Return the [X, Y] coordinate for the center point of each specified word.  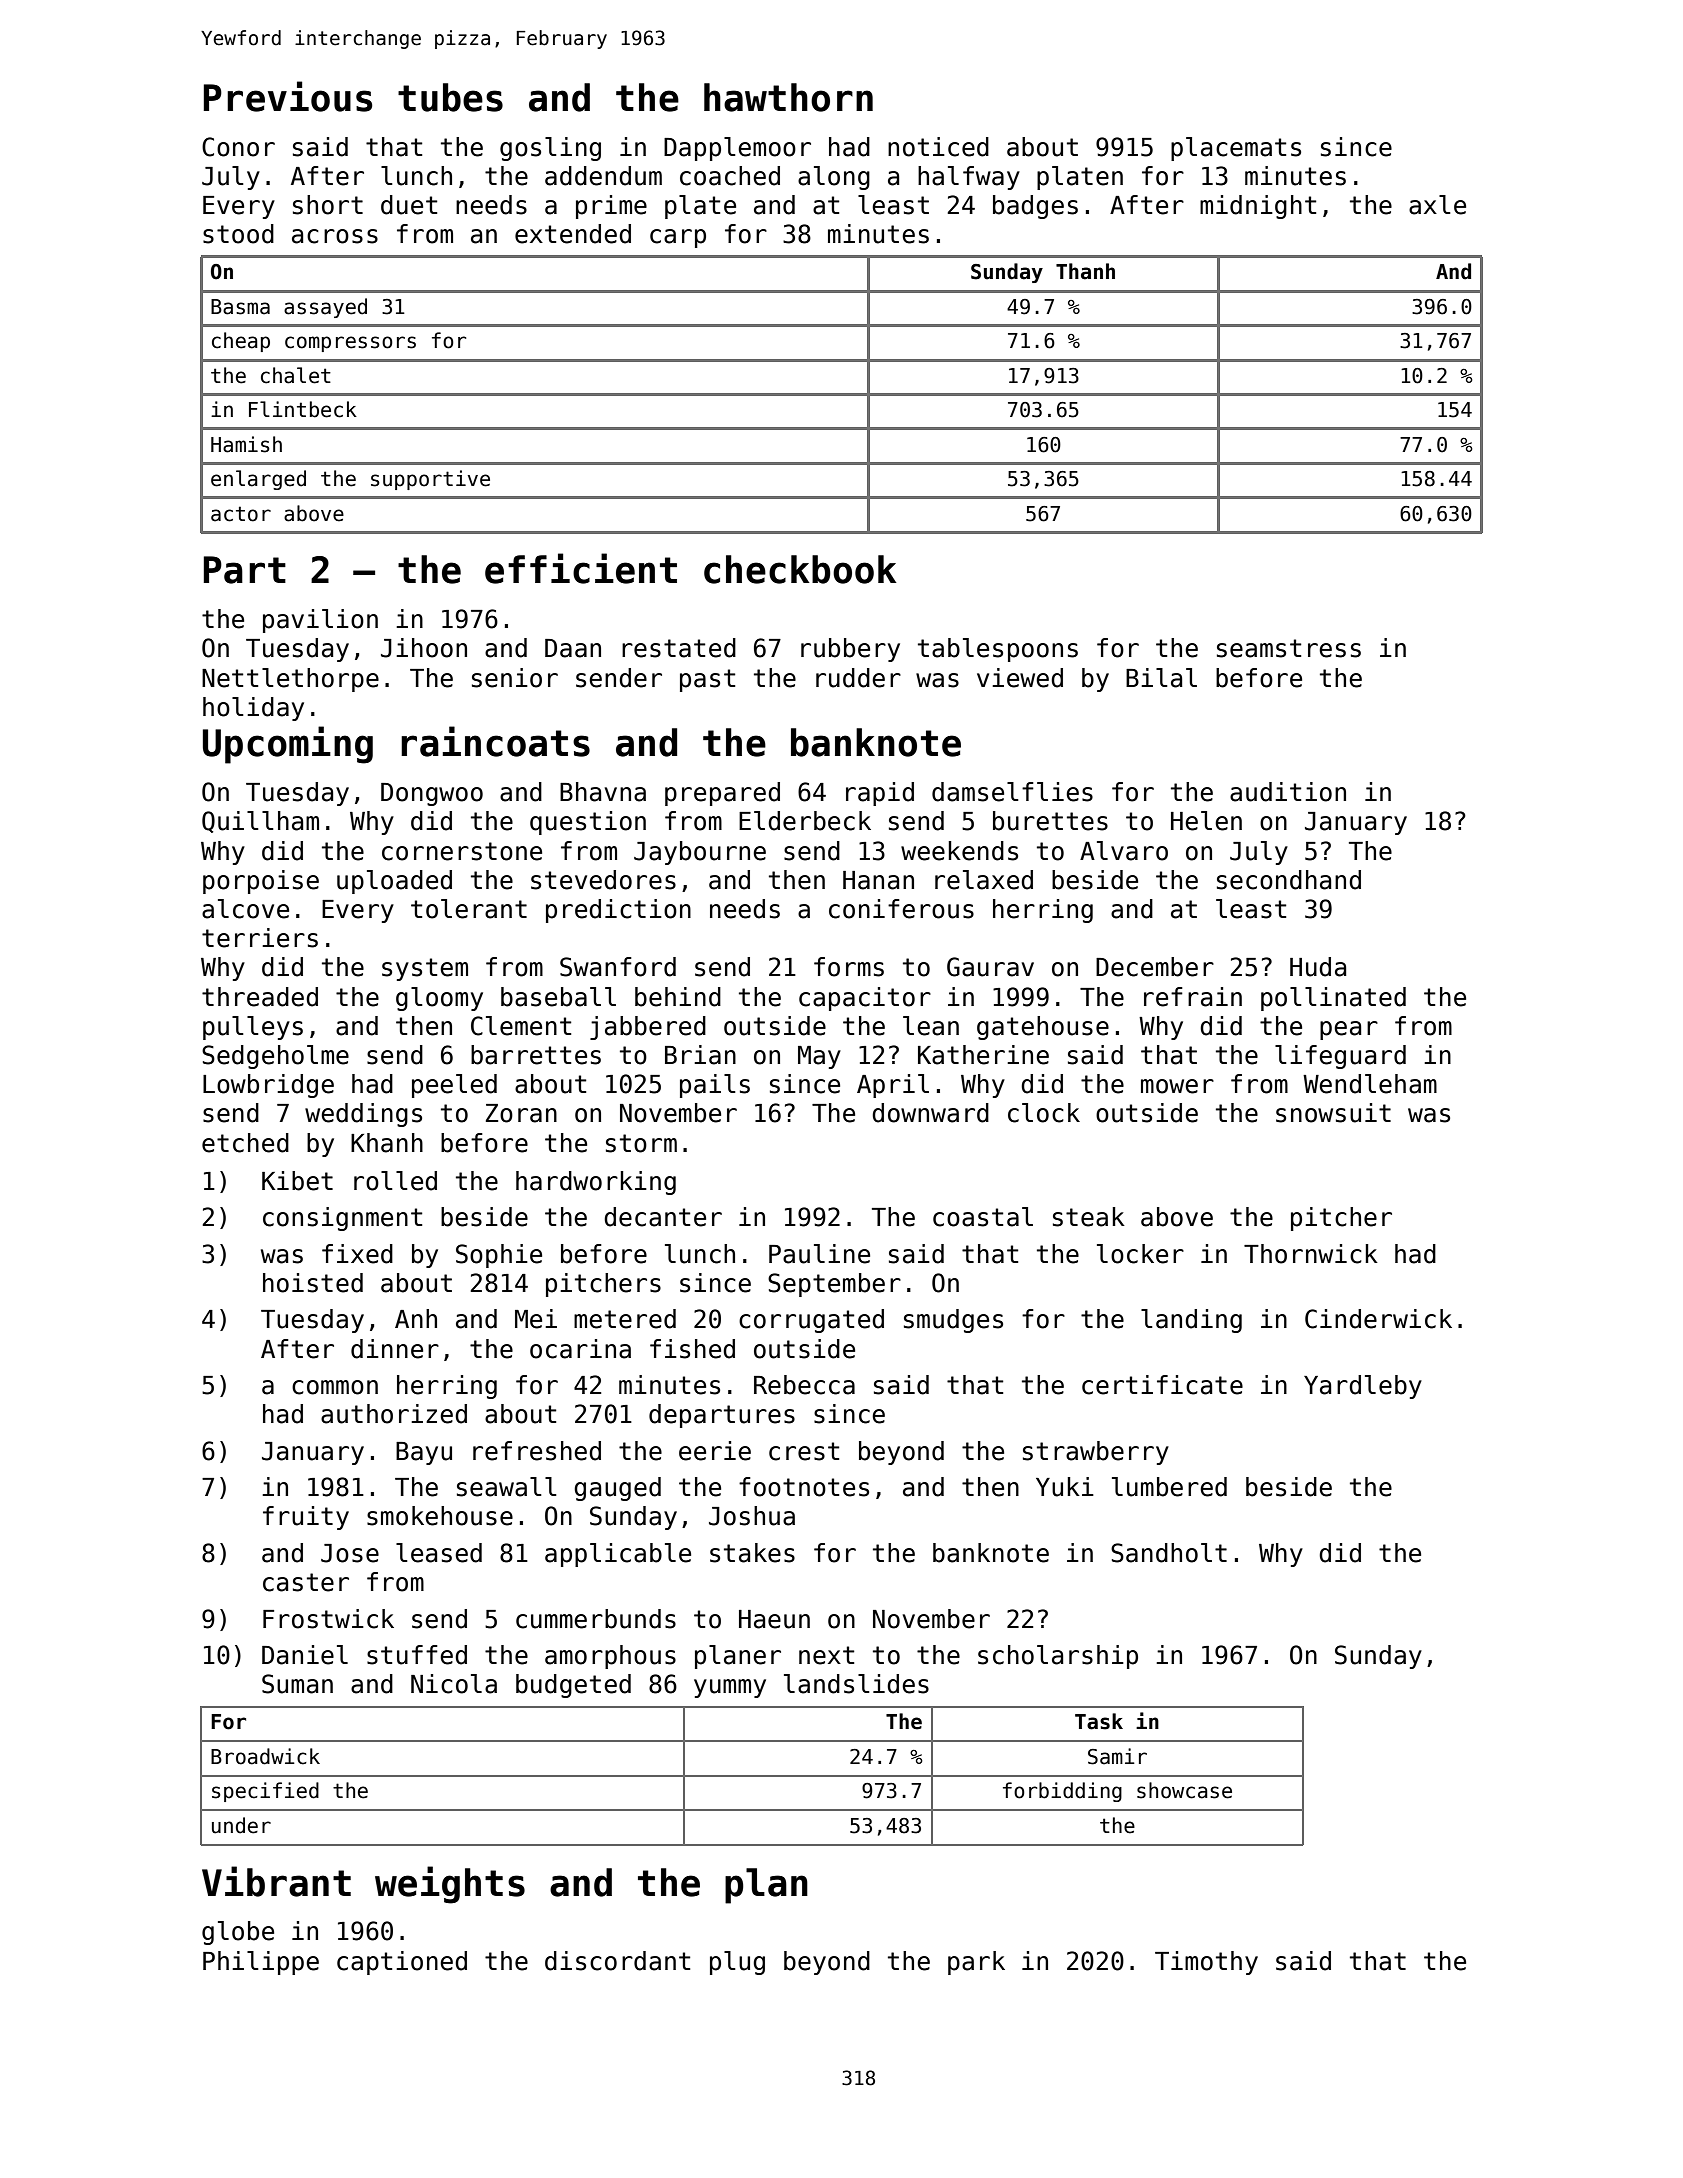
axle [1437, 205]
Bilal [1161, 678]
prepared [722, 794]
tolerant [469, 909]
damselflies [1012, 792]
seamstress [1289, 648]
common [335, 1387]
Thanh [1085, 271]
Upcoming [288, 745]
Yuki [1065, 1487]
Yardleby [1363, 1387]
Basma [240, 307]
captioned [402, 1963]
